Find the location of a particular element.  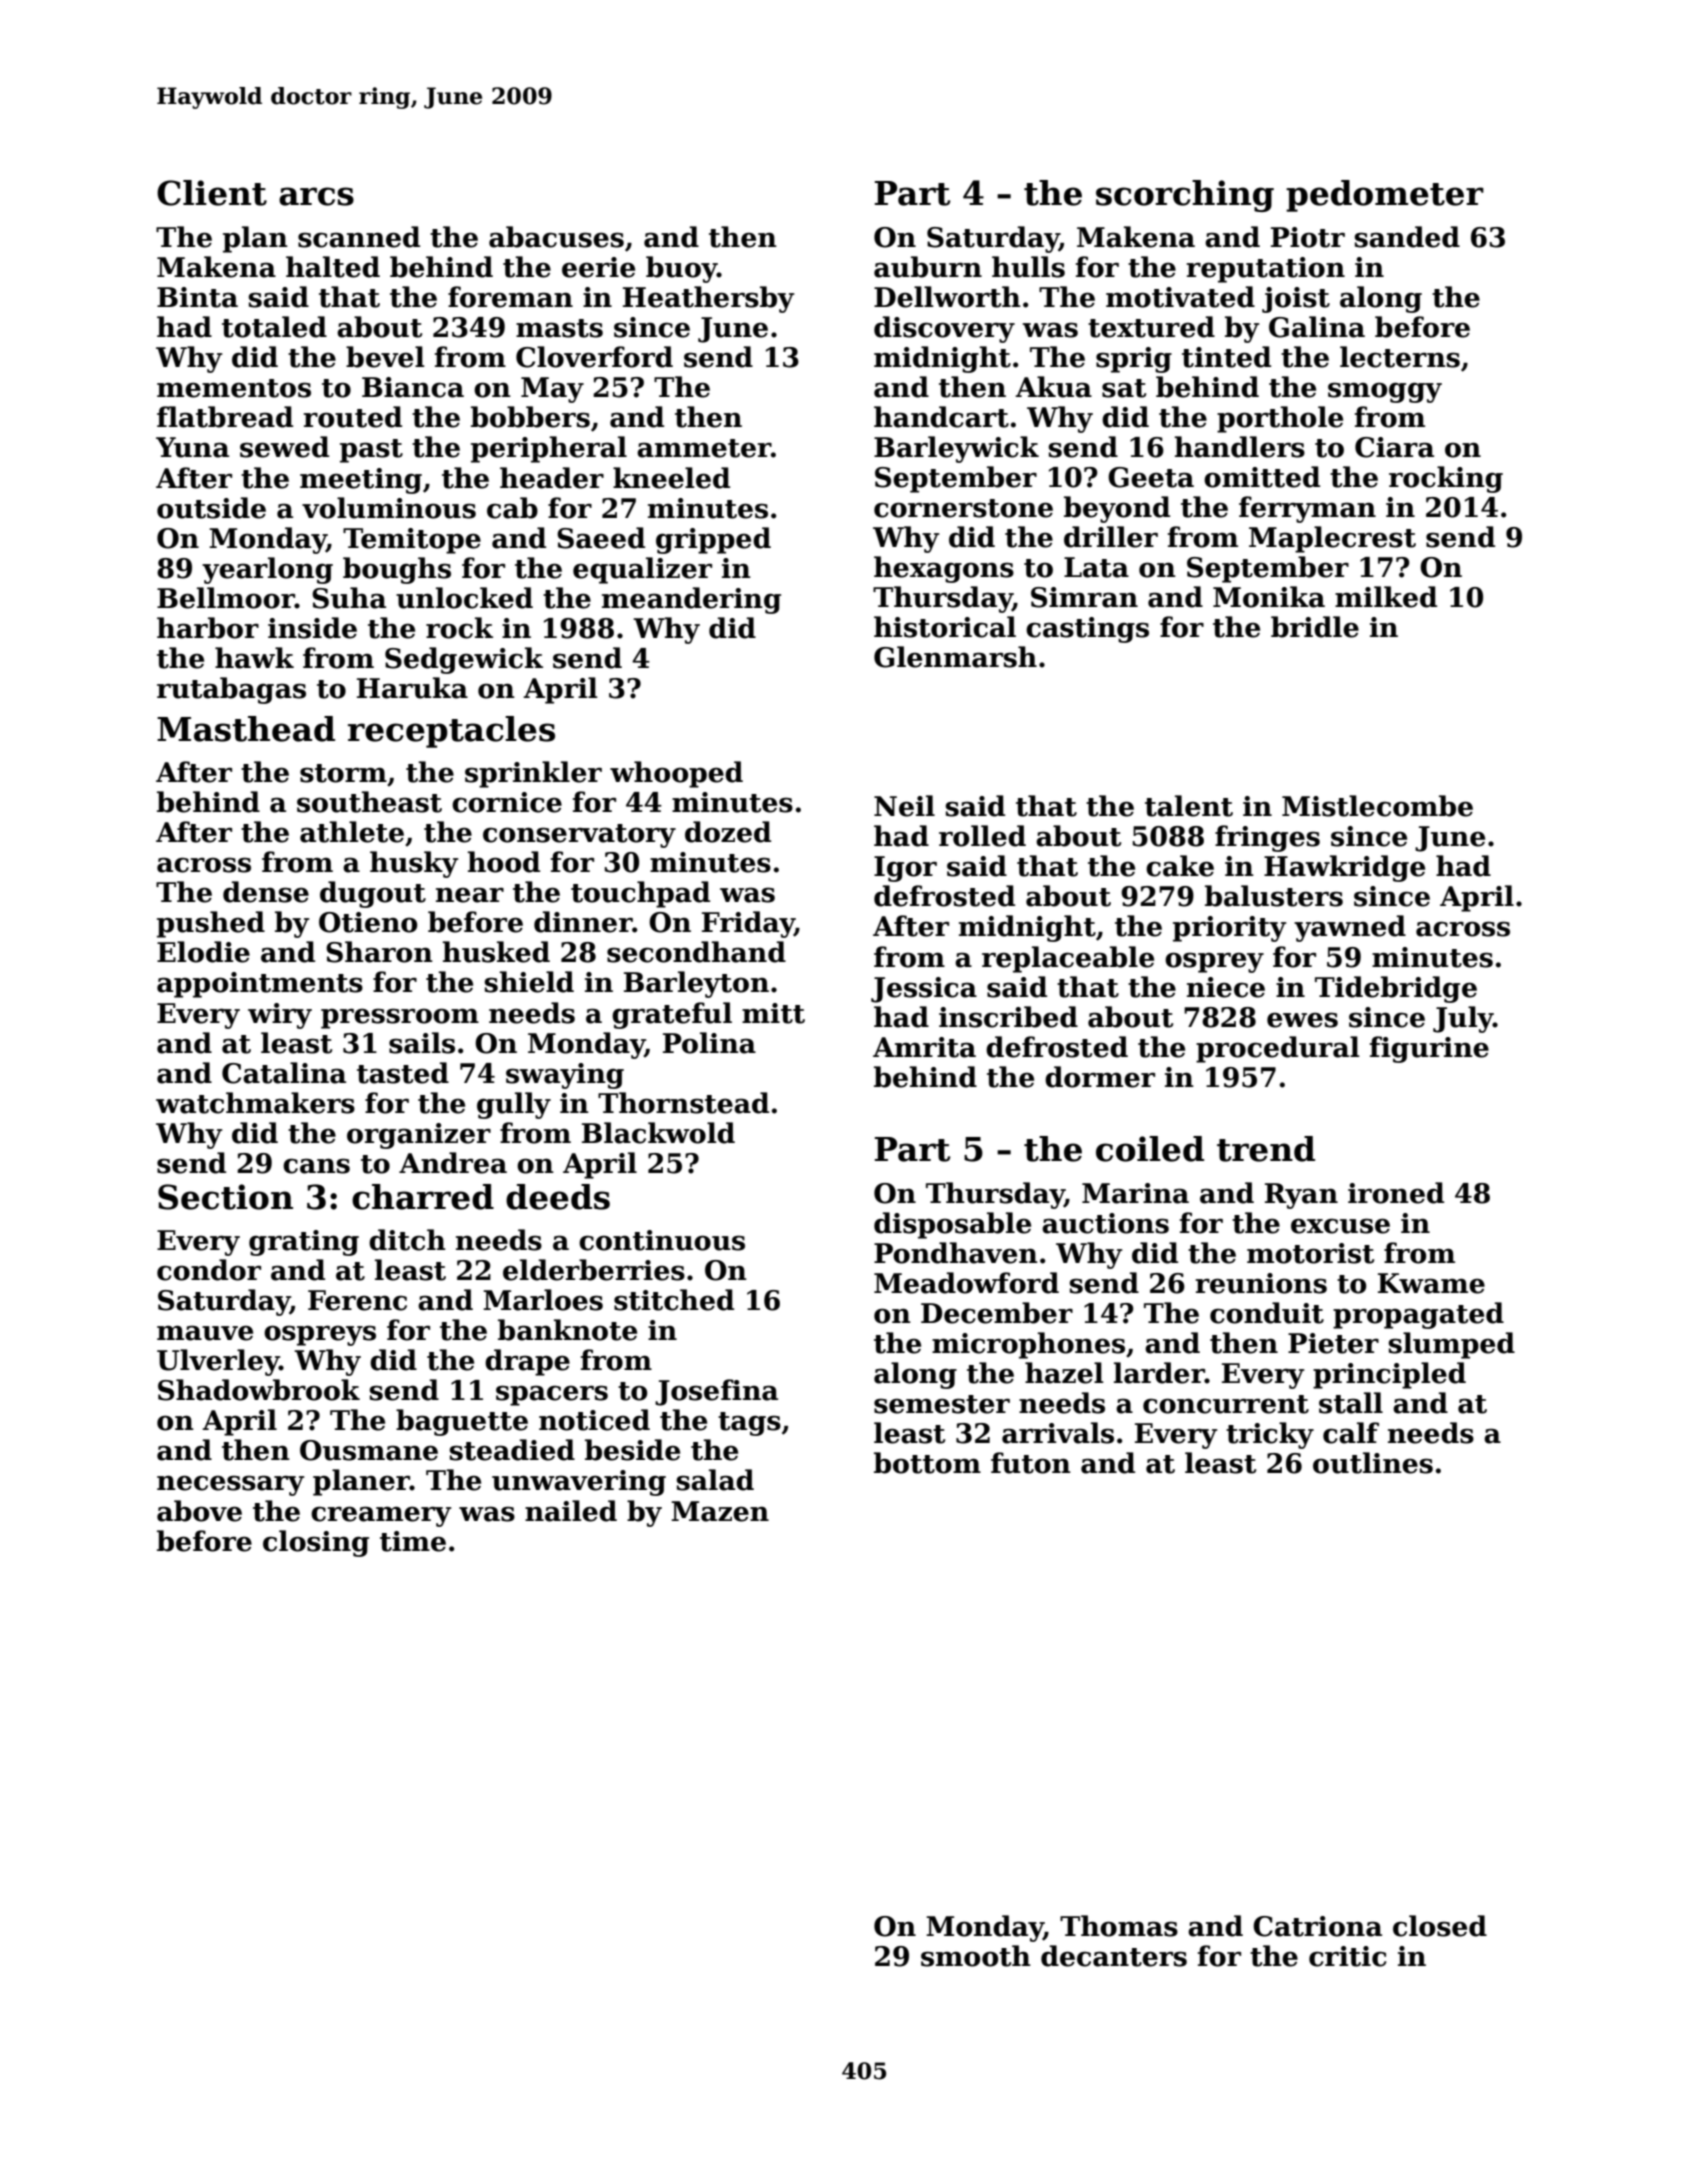

pressroom is located at coordinates (400, 1018).
